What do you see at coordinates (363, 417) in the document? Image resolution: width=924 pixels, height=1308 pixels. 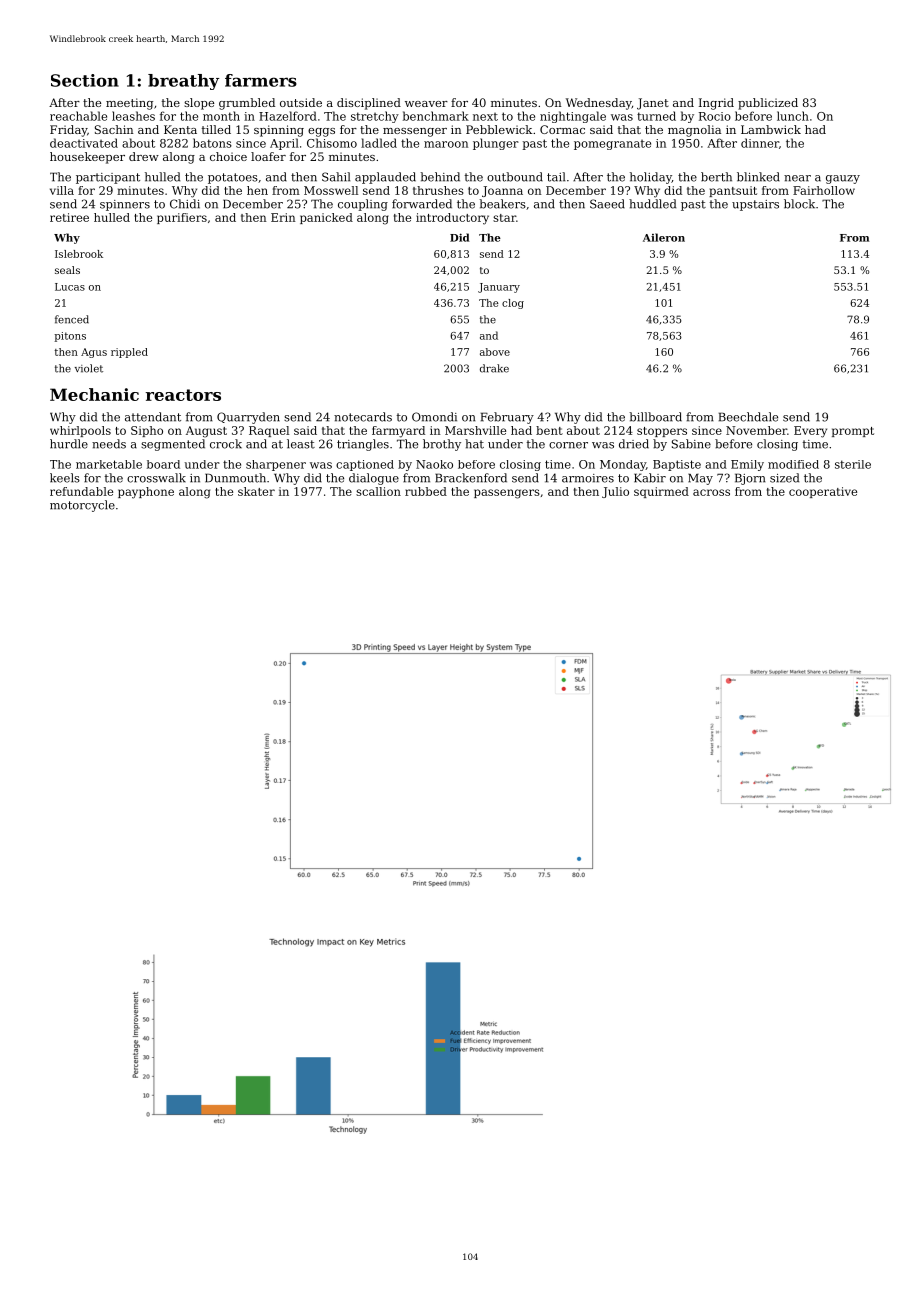 I see `notecards` at bounding box center [363, 417].
